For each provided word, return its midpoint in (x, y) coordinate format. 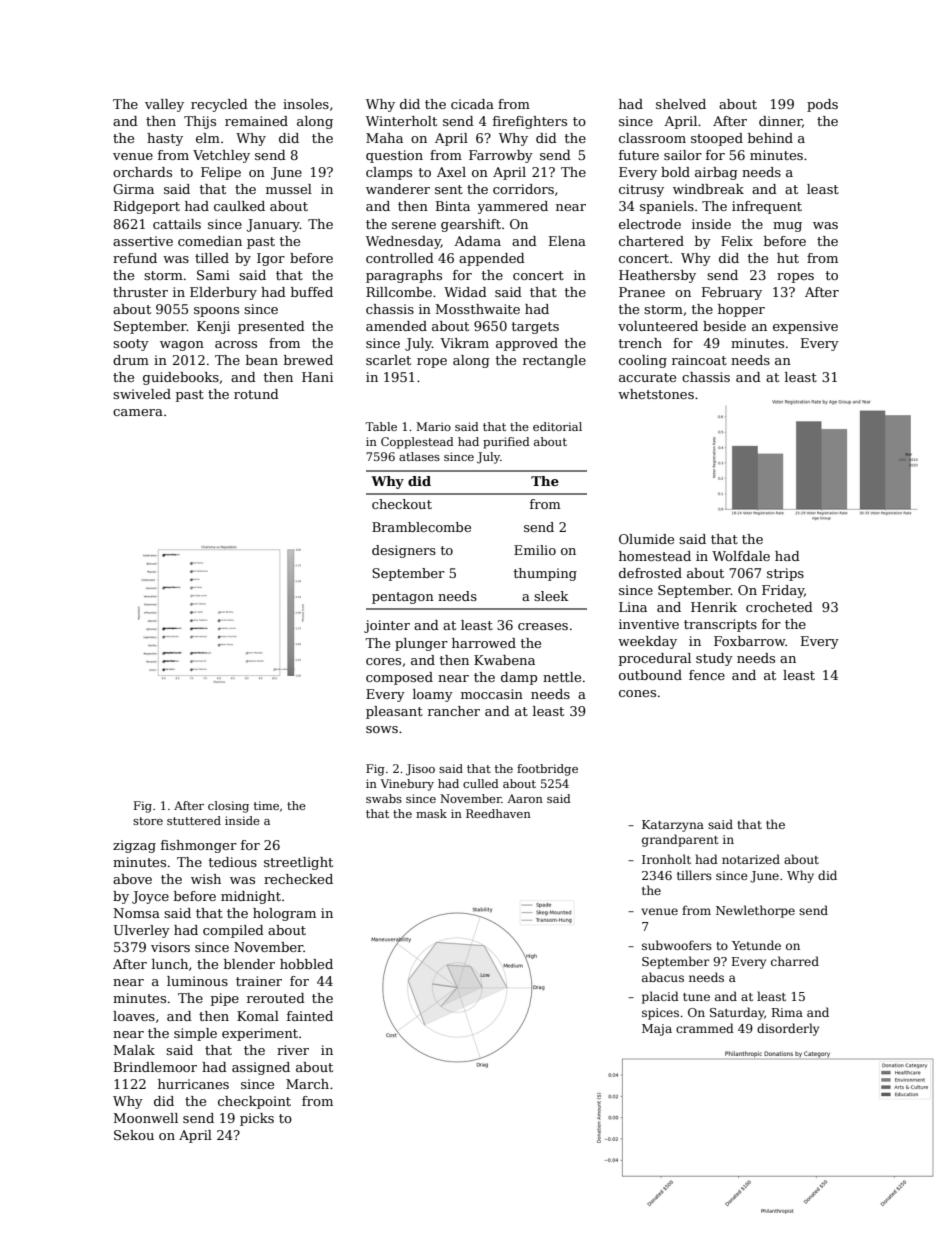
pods (822, 105)
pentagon (403, 598)
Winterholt (401, 121)
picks (257, 1119)
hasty (165, 139)
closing (228, 807)
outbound (650, 675)
